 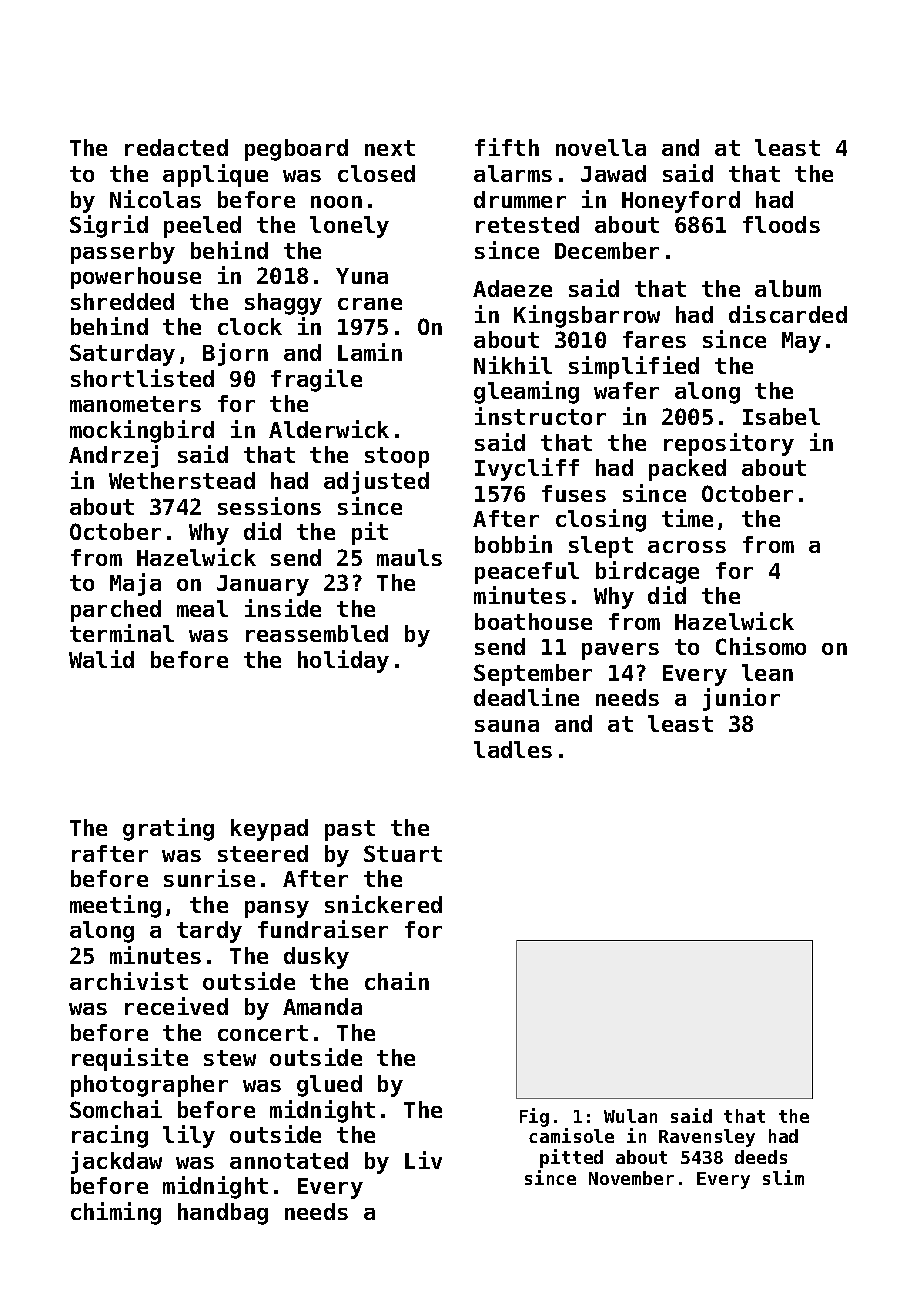 What do you see at coordinates (168, 829) in the screenshot?
I see `grating` at bounding box center [168, 829].
